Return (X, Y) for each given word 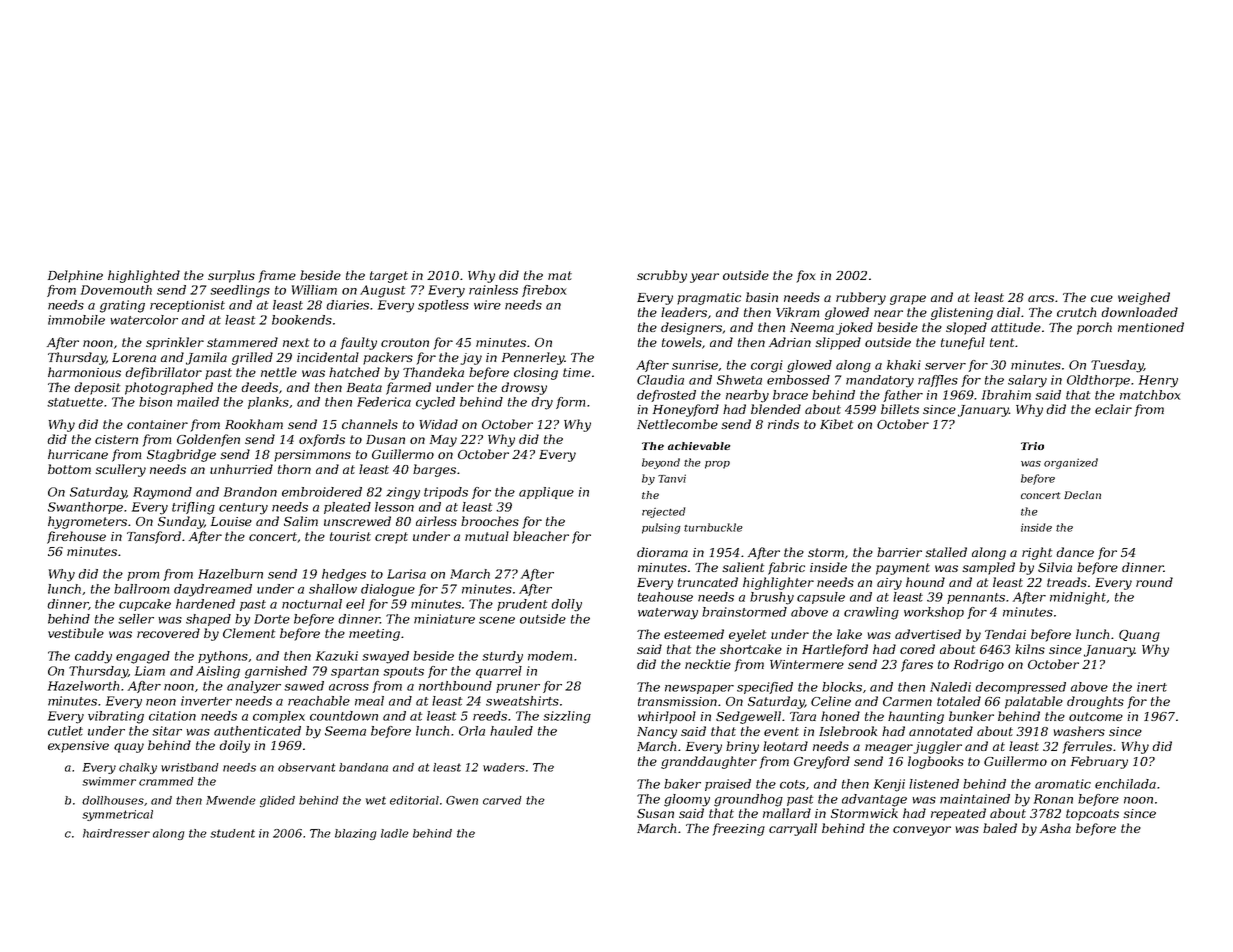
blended (776, 409)
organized (1071, 463)
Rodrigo (979, 665)
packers (388, 358)
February (1099, 762)
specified (765, 688)
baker (682, 784)
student (232, 833)
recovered (168, 633)
